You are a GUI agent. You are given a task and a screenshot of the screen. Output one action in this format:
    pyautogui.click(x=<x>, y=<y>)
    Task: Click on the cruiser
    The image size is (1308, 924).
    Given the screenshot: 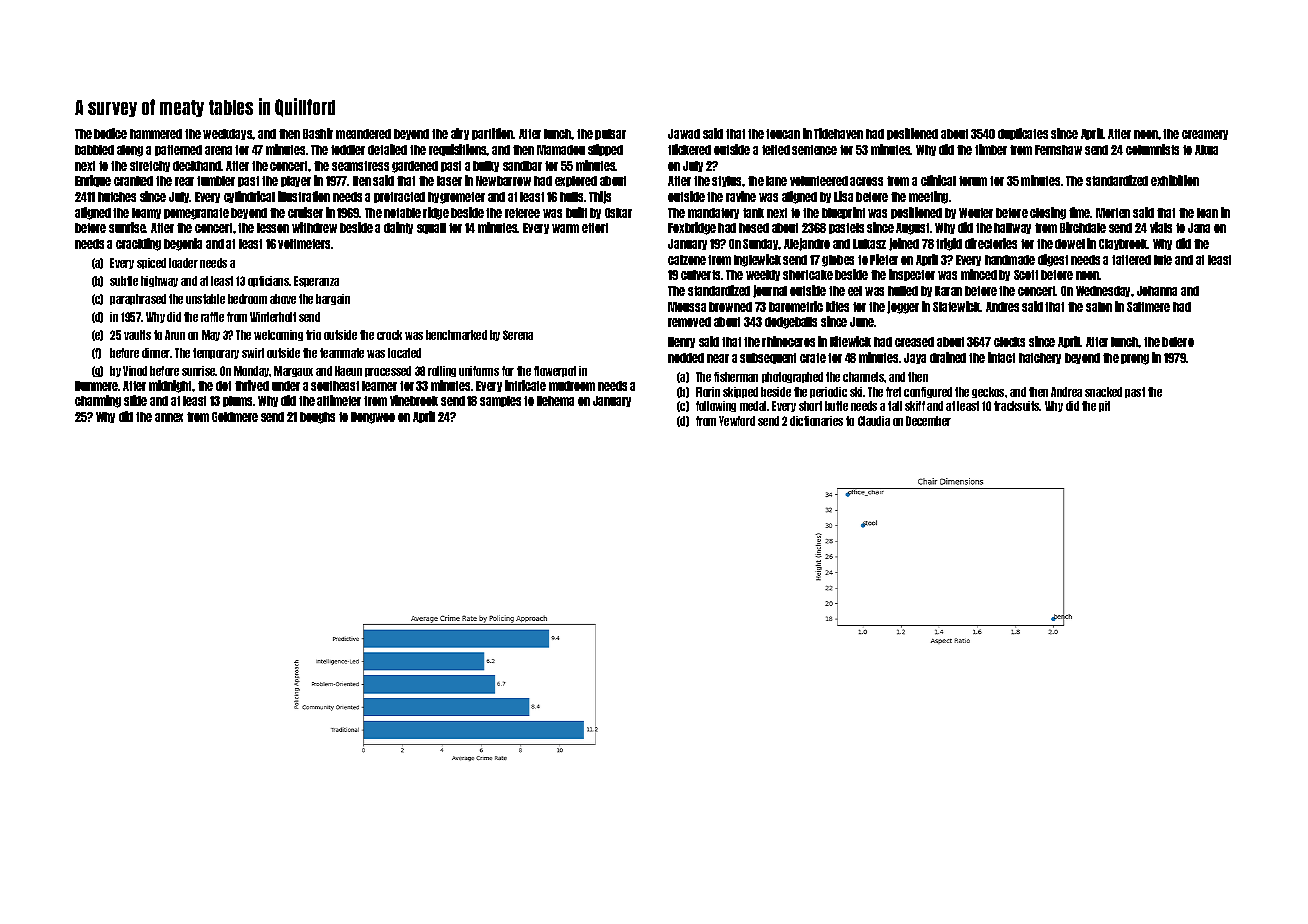 What is the action you would take?
    pyautogui.click(x=305, y=212)
